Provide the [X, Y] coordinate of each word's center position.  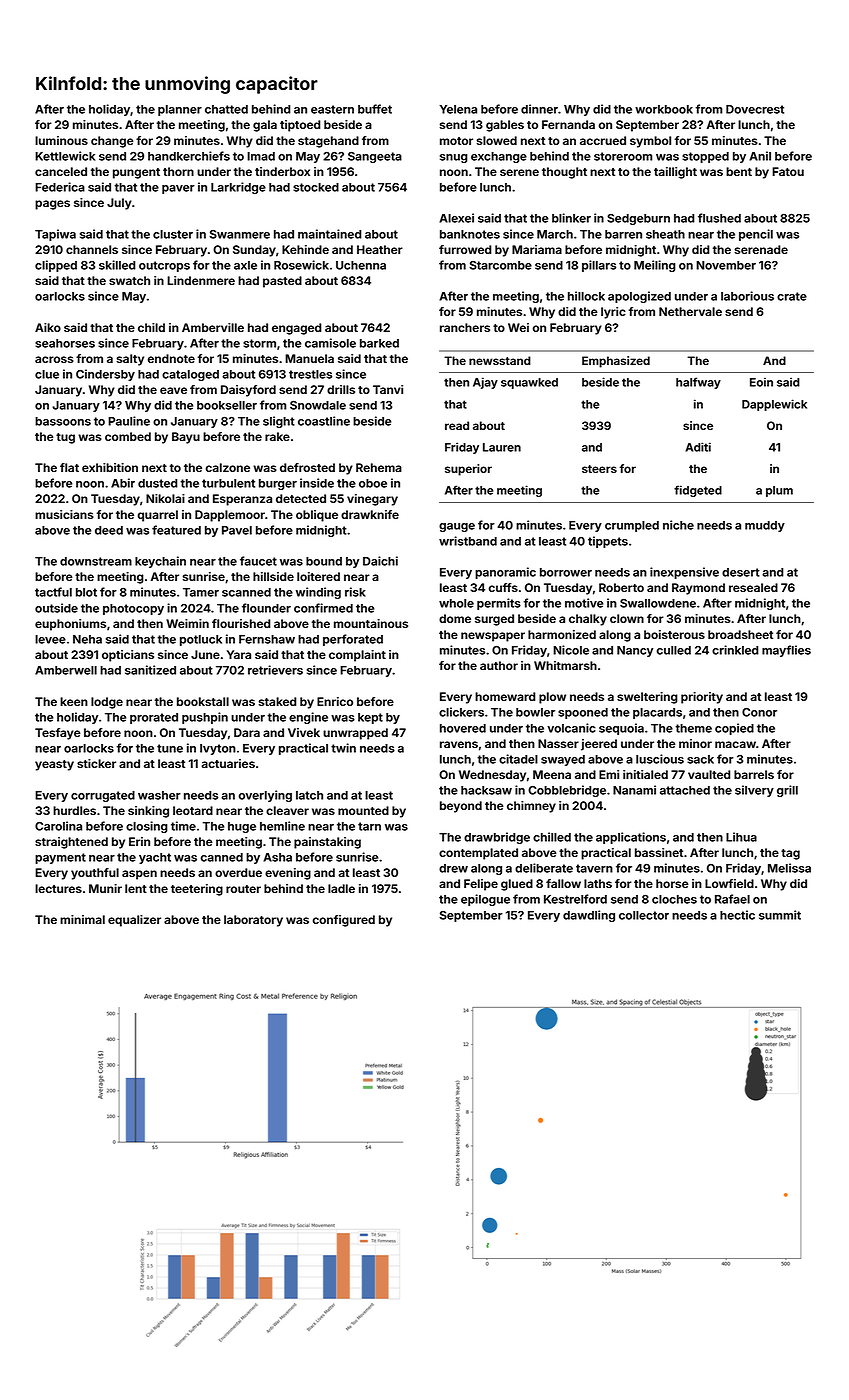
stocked [316, 187]
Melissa [789, 868]
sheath [665, 234]
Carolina [58, 826]
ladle [341, 888]
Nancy [635, 651]
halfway [698, 383]
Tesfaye [58, 734]
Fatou [788, 171]
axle [245, 265]
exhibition [110, 467]
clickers [461, 712]
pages [52, 205]
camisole [330, 343]
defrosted [307, 467]
